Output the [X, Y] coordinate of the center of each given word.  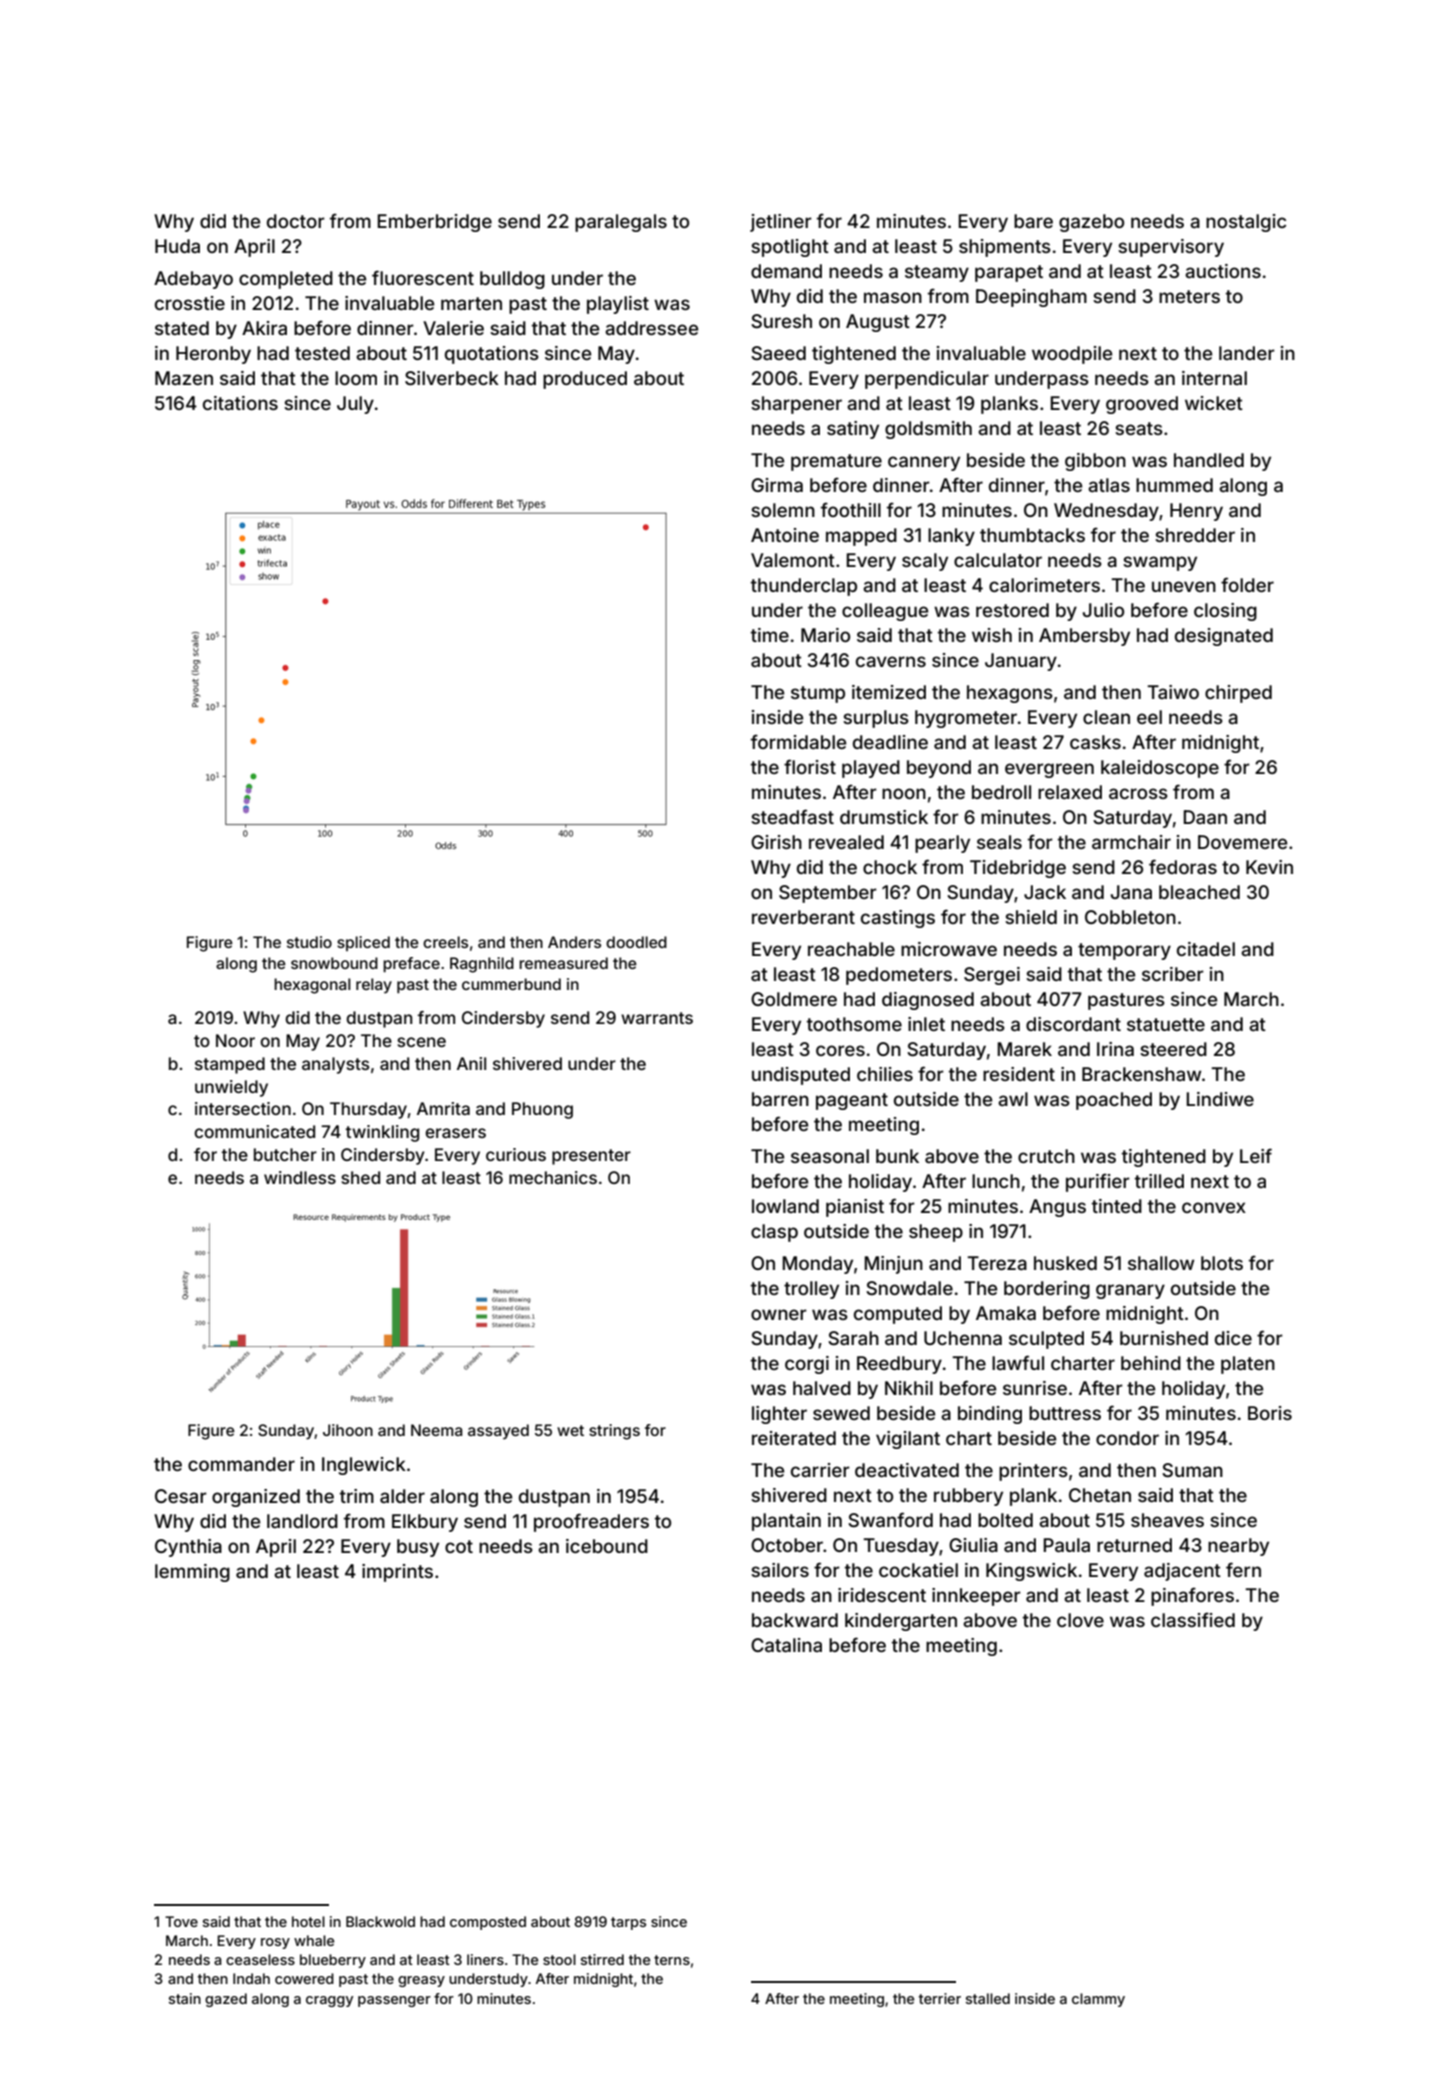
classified [1193, 1619]
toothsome [854, 1024]
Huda [177, 246]
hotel [308, 1921]
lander [1247, 353]
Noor [235, 1040]
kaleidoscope [1160, 769]
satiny [853, 430]
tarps [628, 1923]
